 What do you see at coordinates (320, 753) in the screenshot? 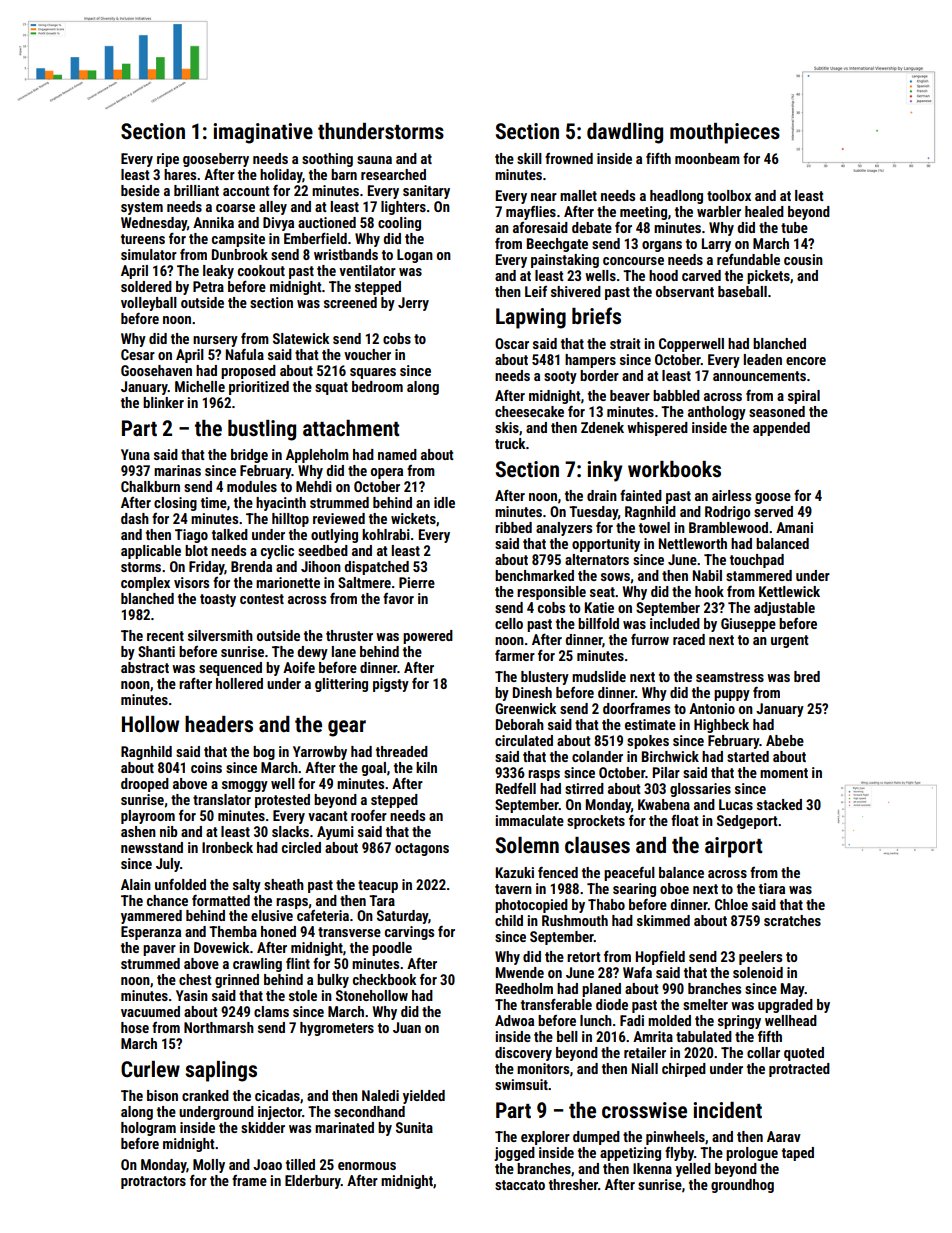
I see `Yarrowby` at bounding box center [320, 753].
